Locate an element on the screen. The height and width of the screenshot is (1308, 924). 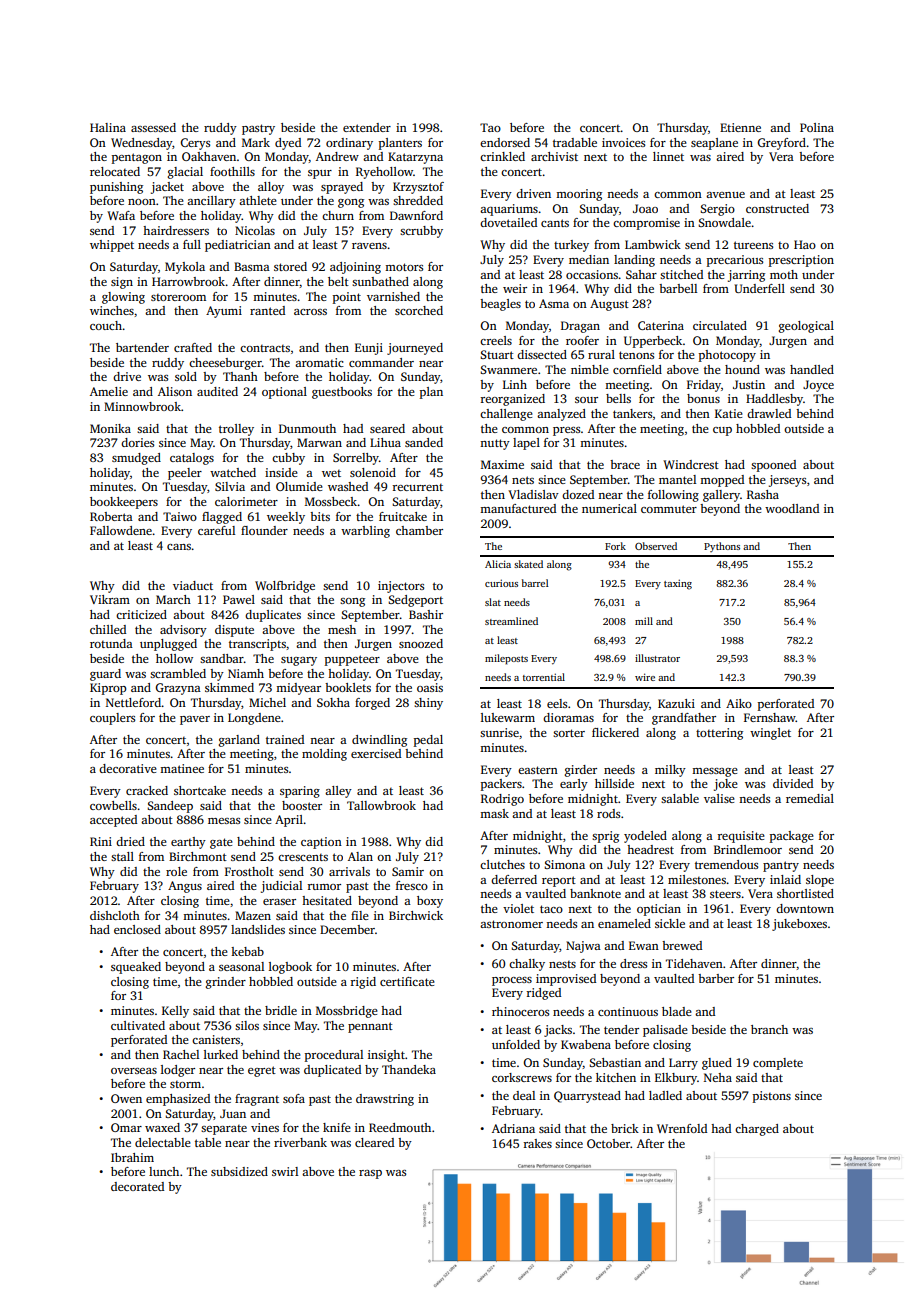
Tao is located at coordinates (490, 127).
